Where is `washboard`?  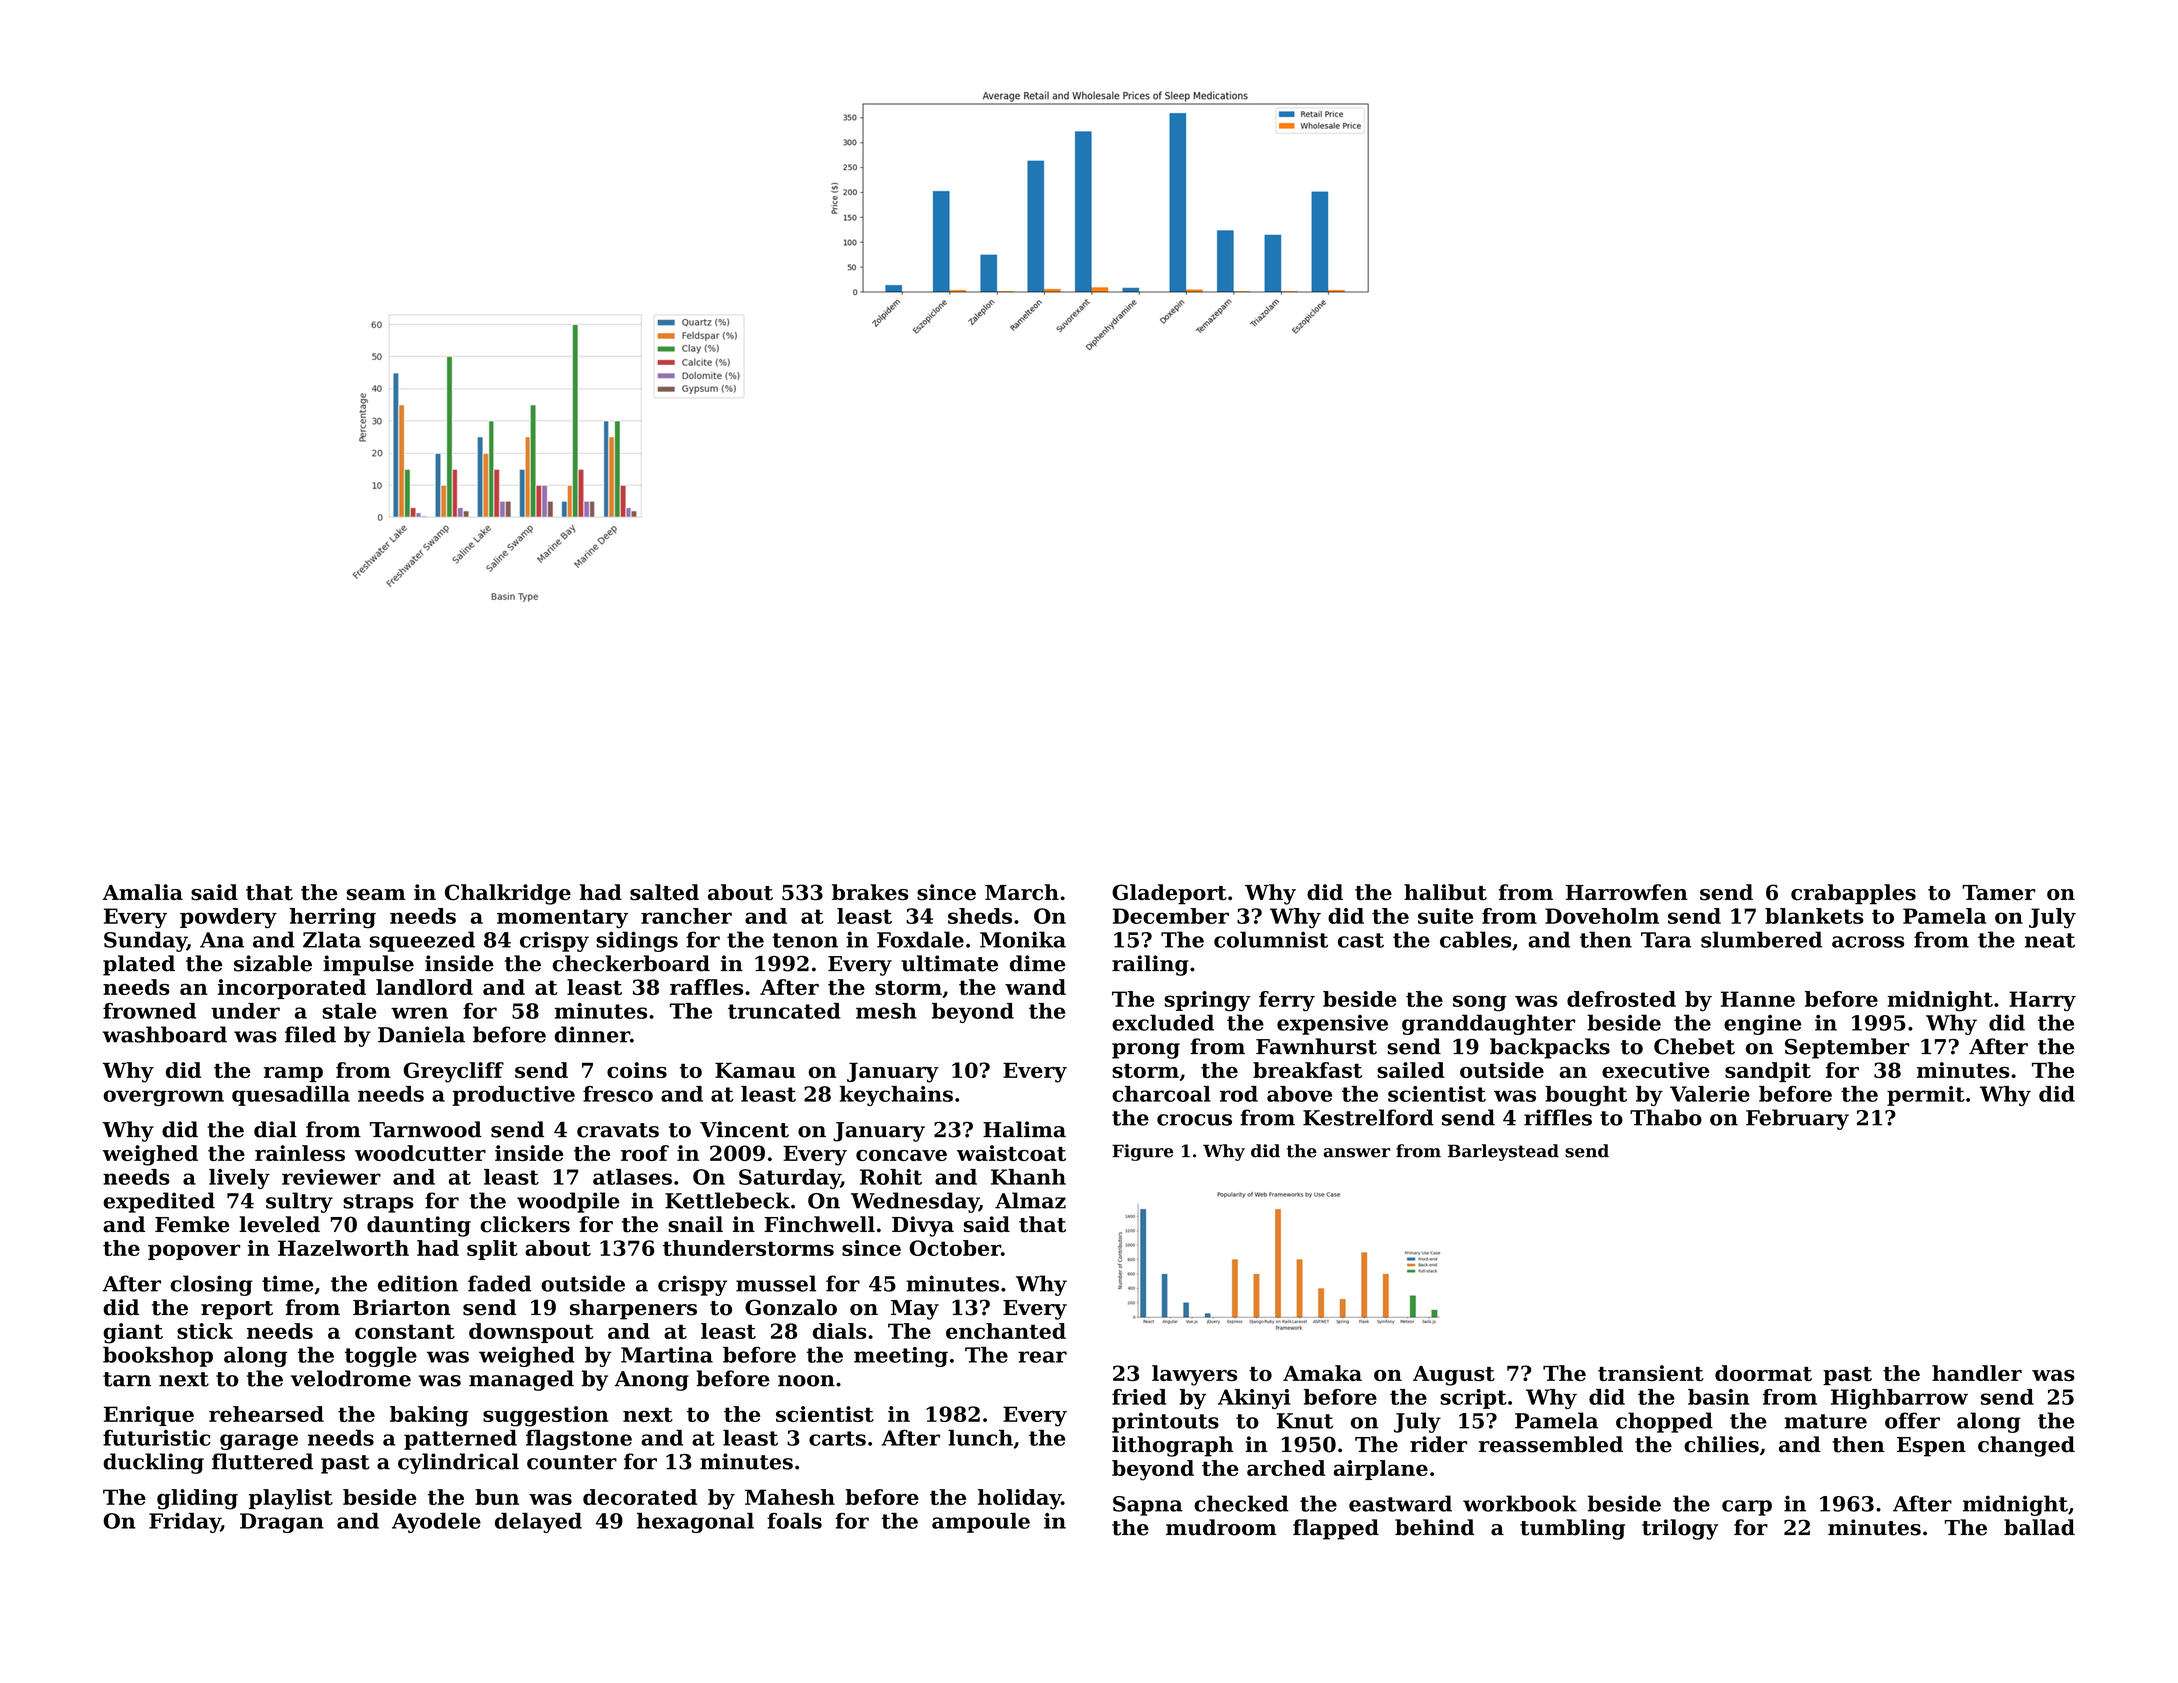 washboard is located at coordinates (164, 1034).
